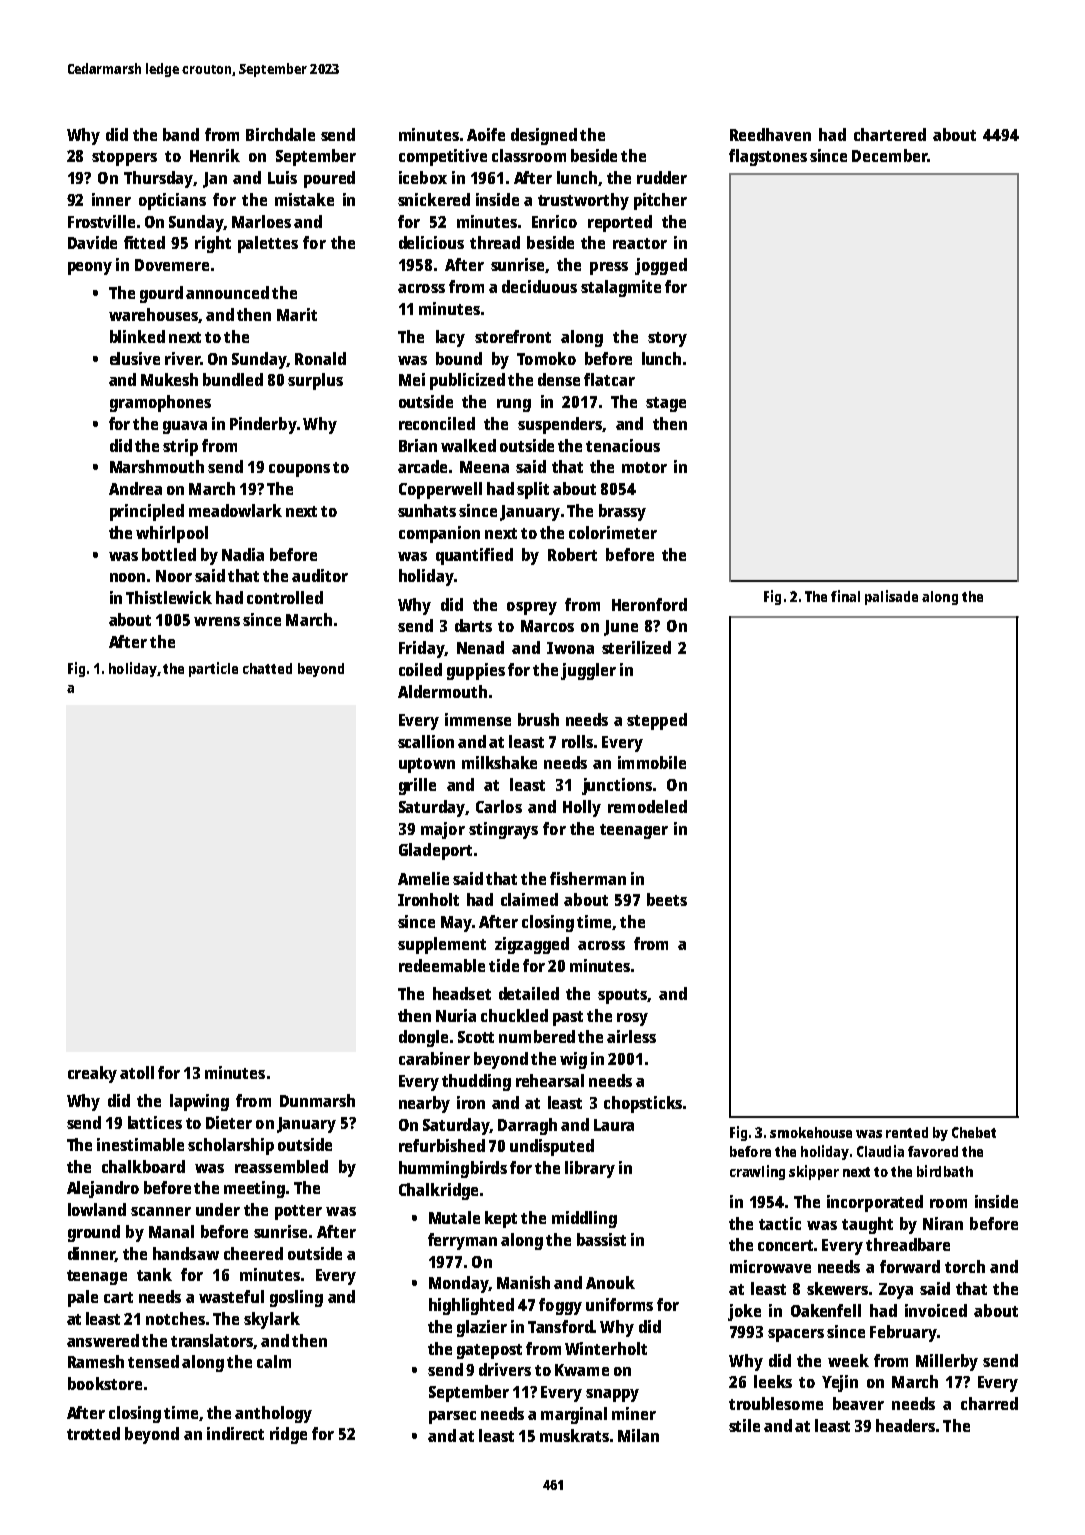 This document has height=1535, width=1085. I want to click on band, so click(181, 134).
